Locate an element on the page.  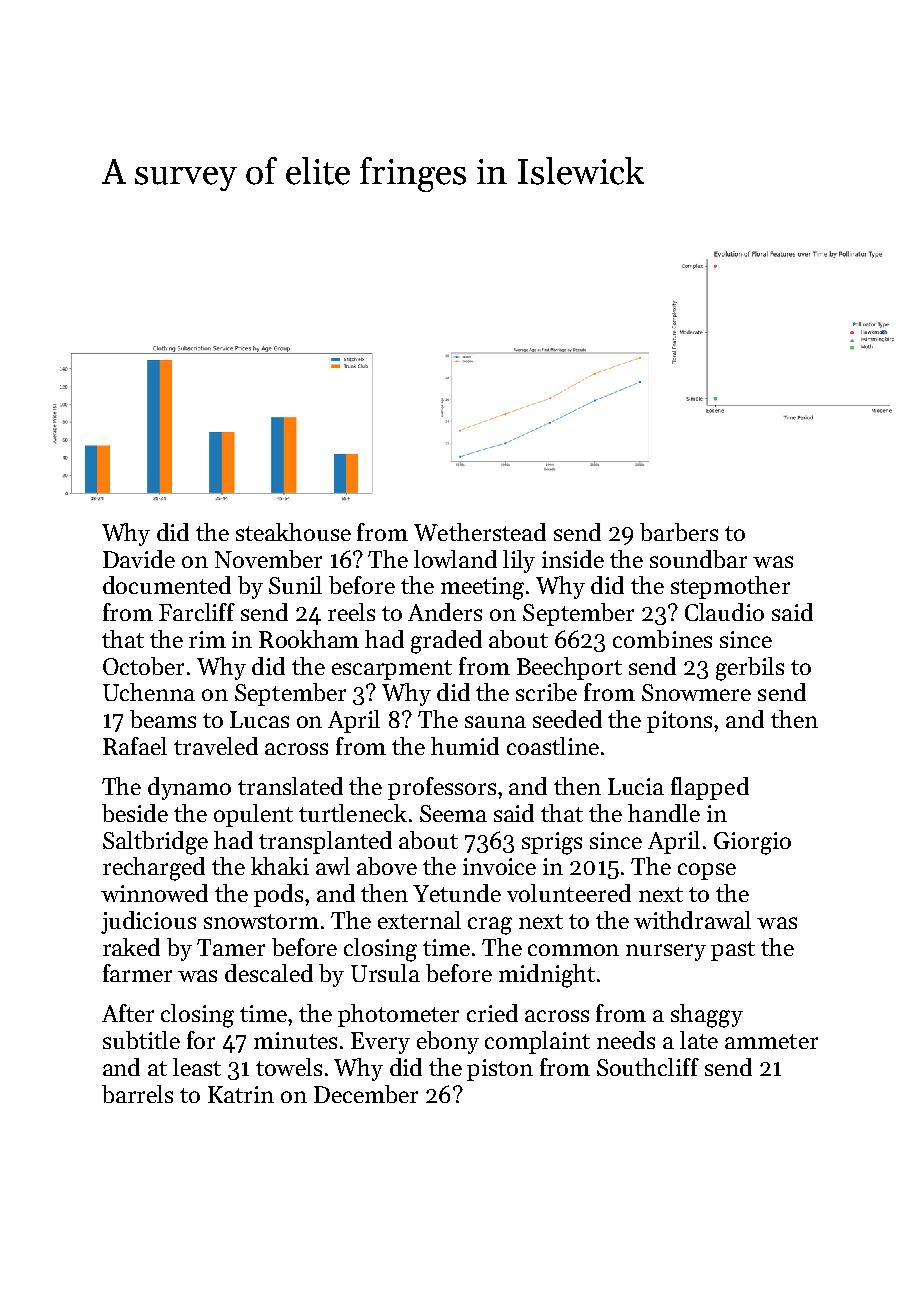
steakhouse is located at coordinates (293, 532).
